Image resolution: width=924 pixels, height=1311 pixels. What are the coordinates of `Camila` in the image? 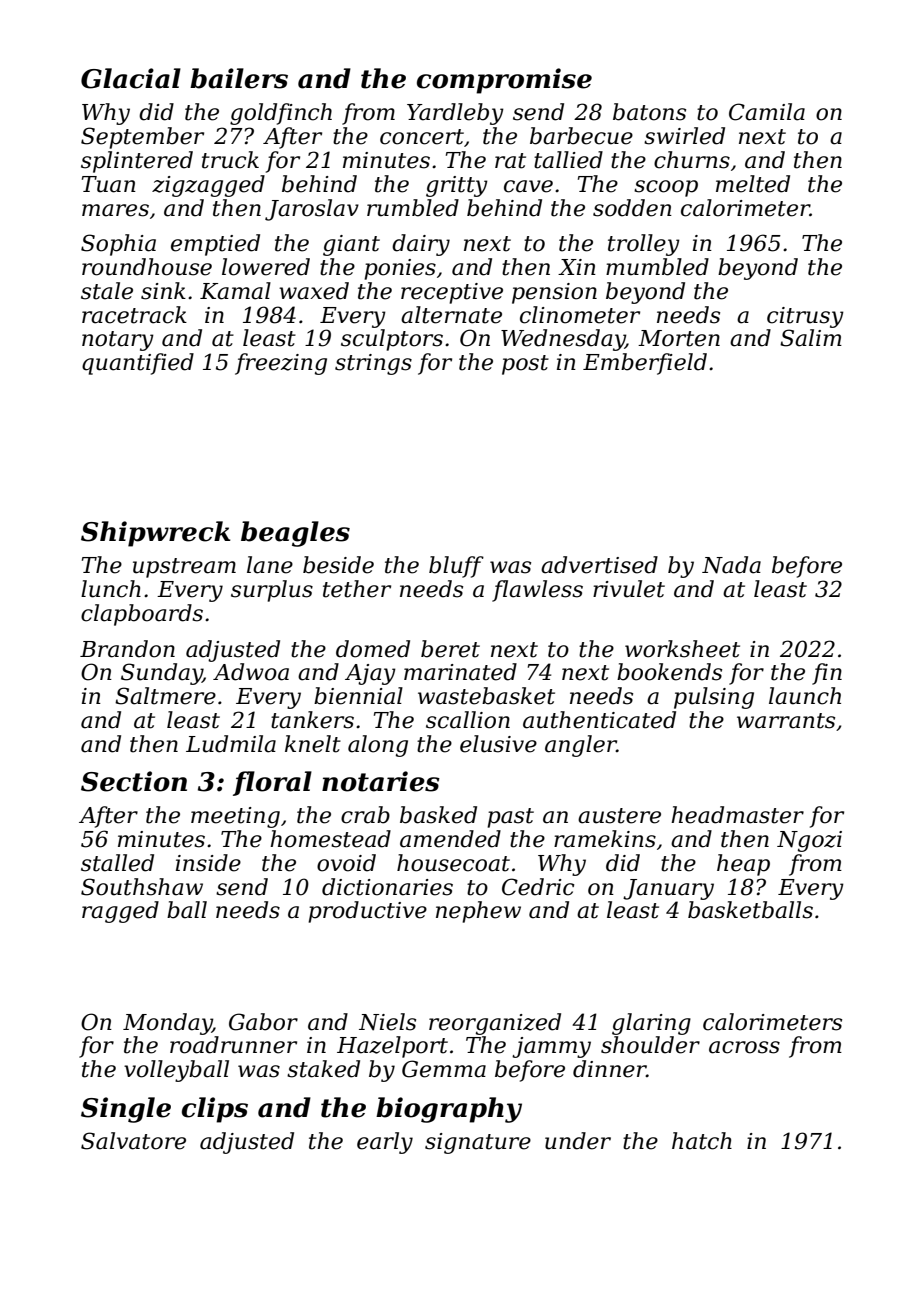 It's located at (767, 112).
